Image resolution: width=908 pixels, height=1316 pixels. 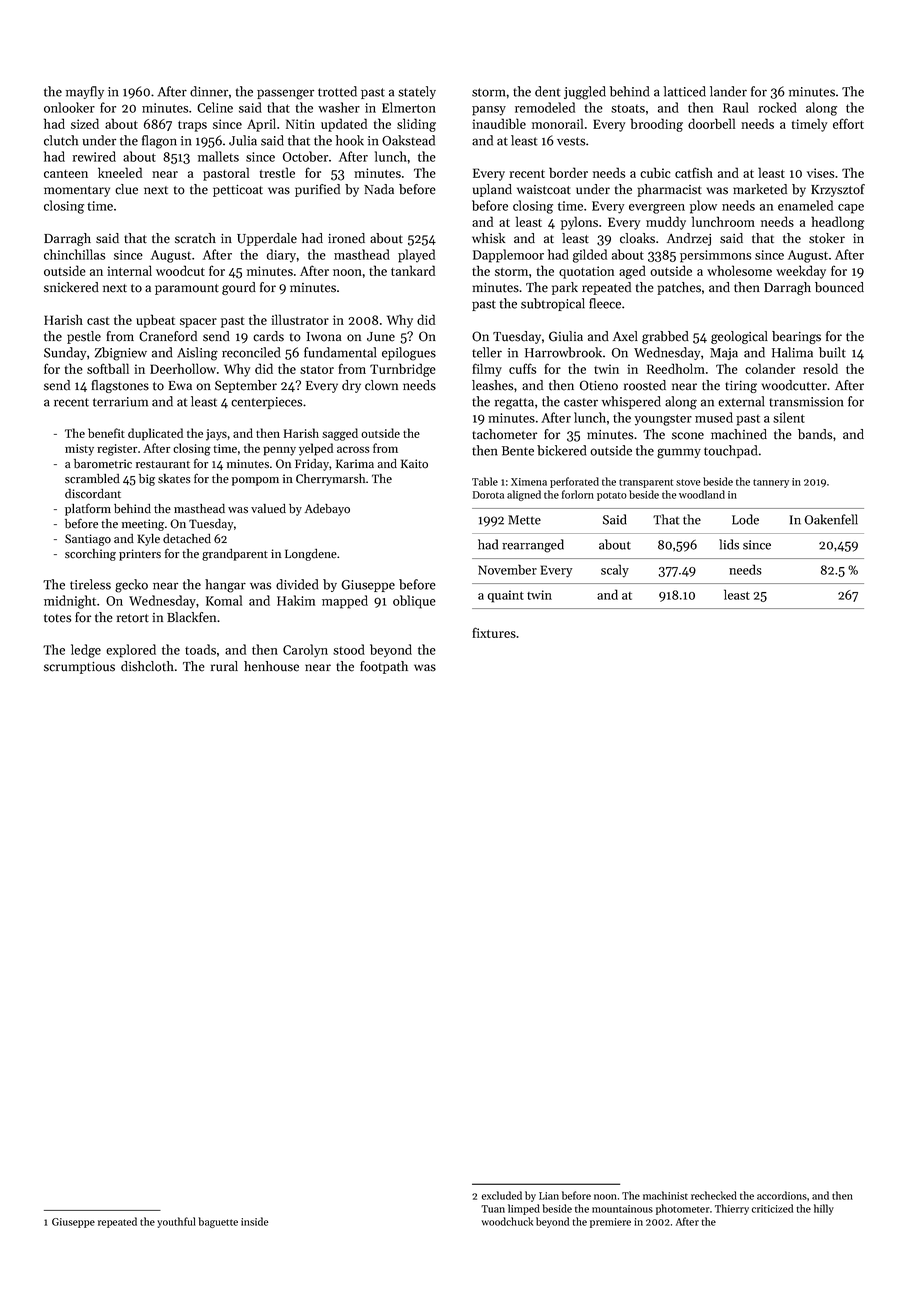 I want to click on youthful, so click(x=176, y=1222).
